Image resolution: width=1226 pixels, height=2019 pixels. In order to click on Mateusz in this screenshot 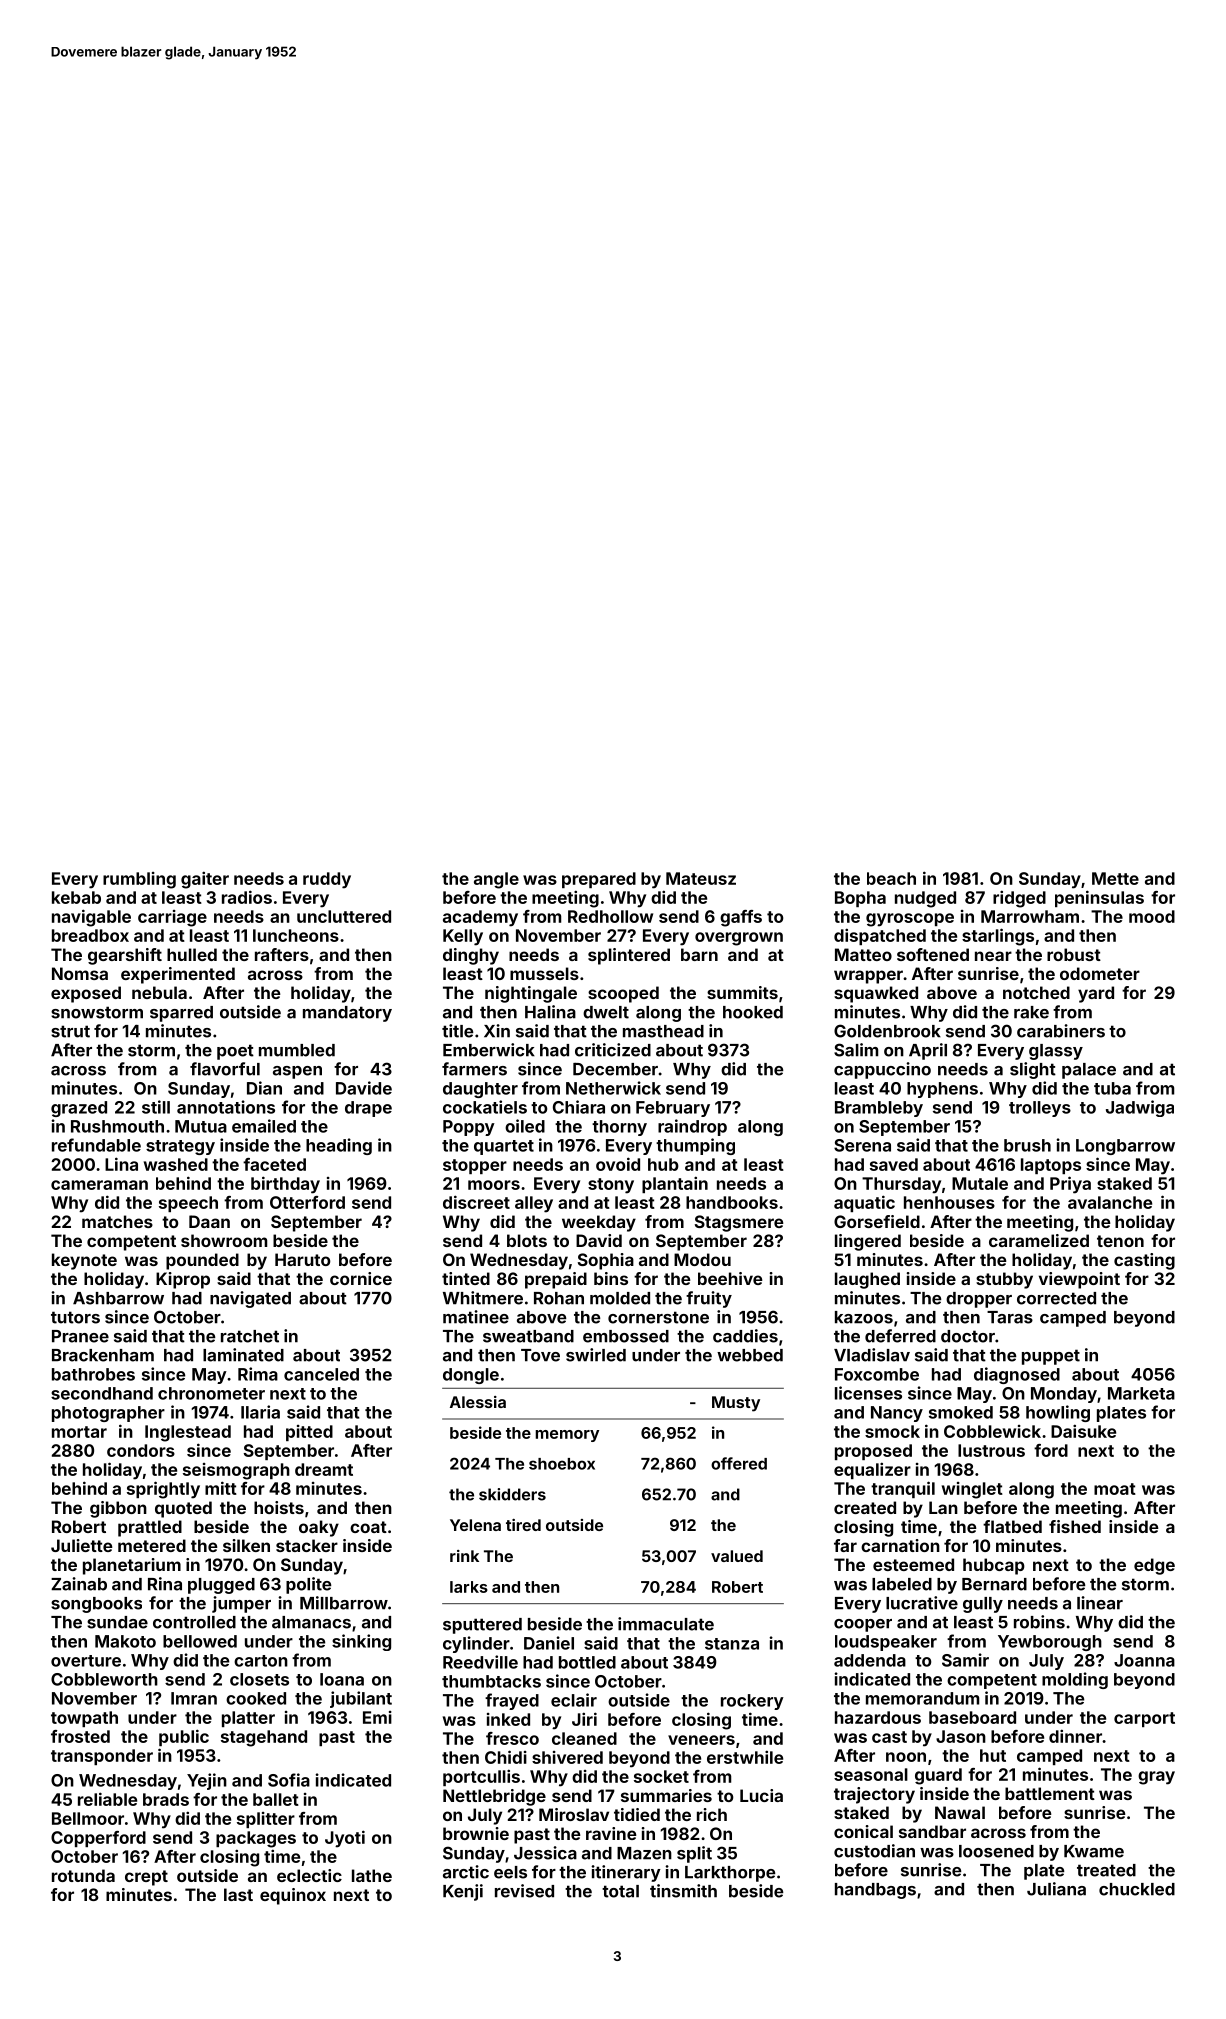, I will do `click(701, 878)`.
